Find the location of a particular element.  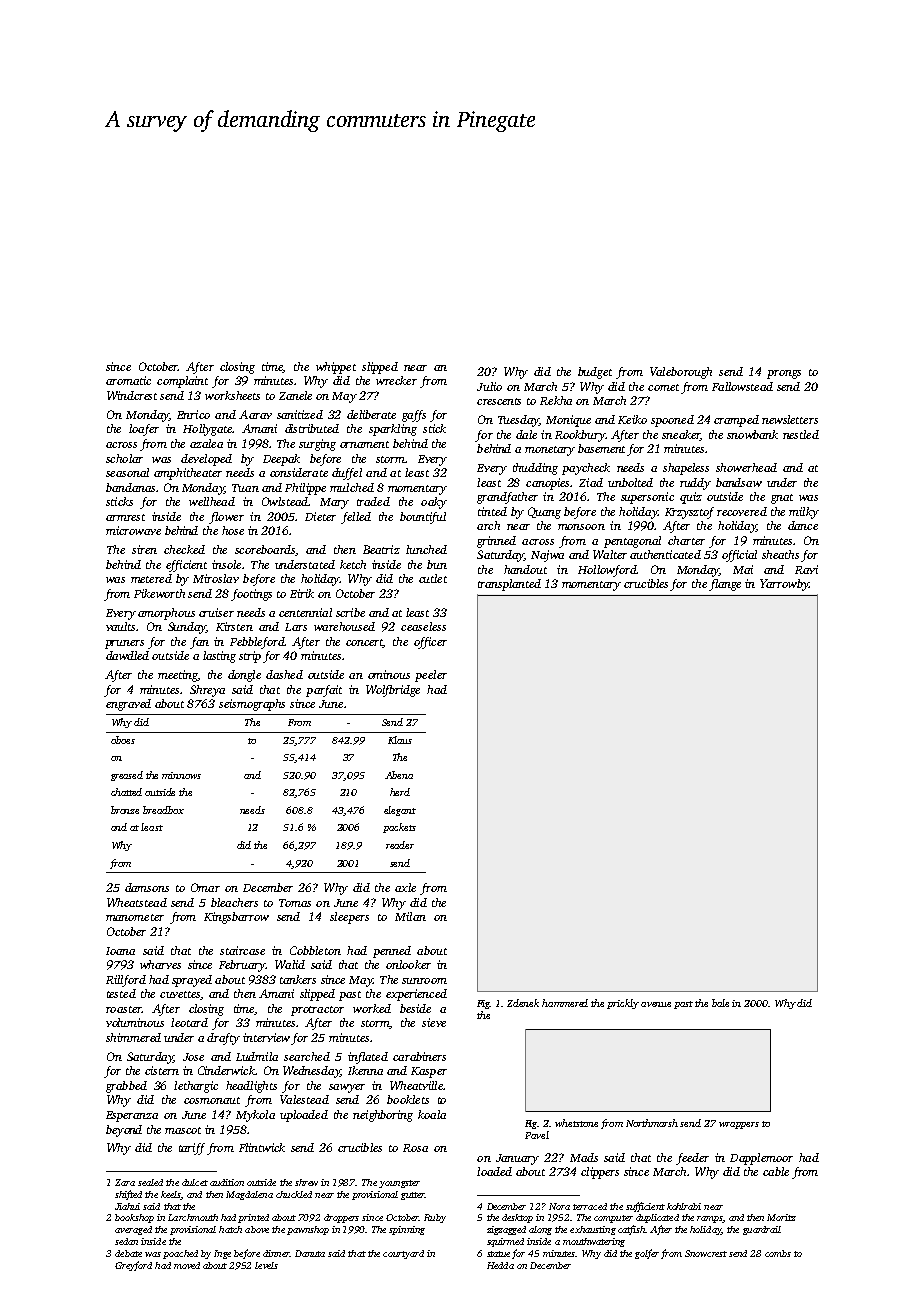

ominous is located at coordinates (389, 674).
